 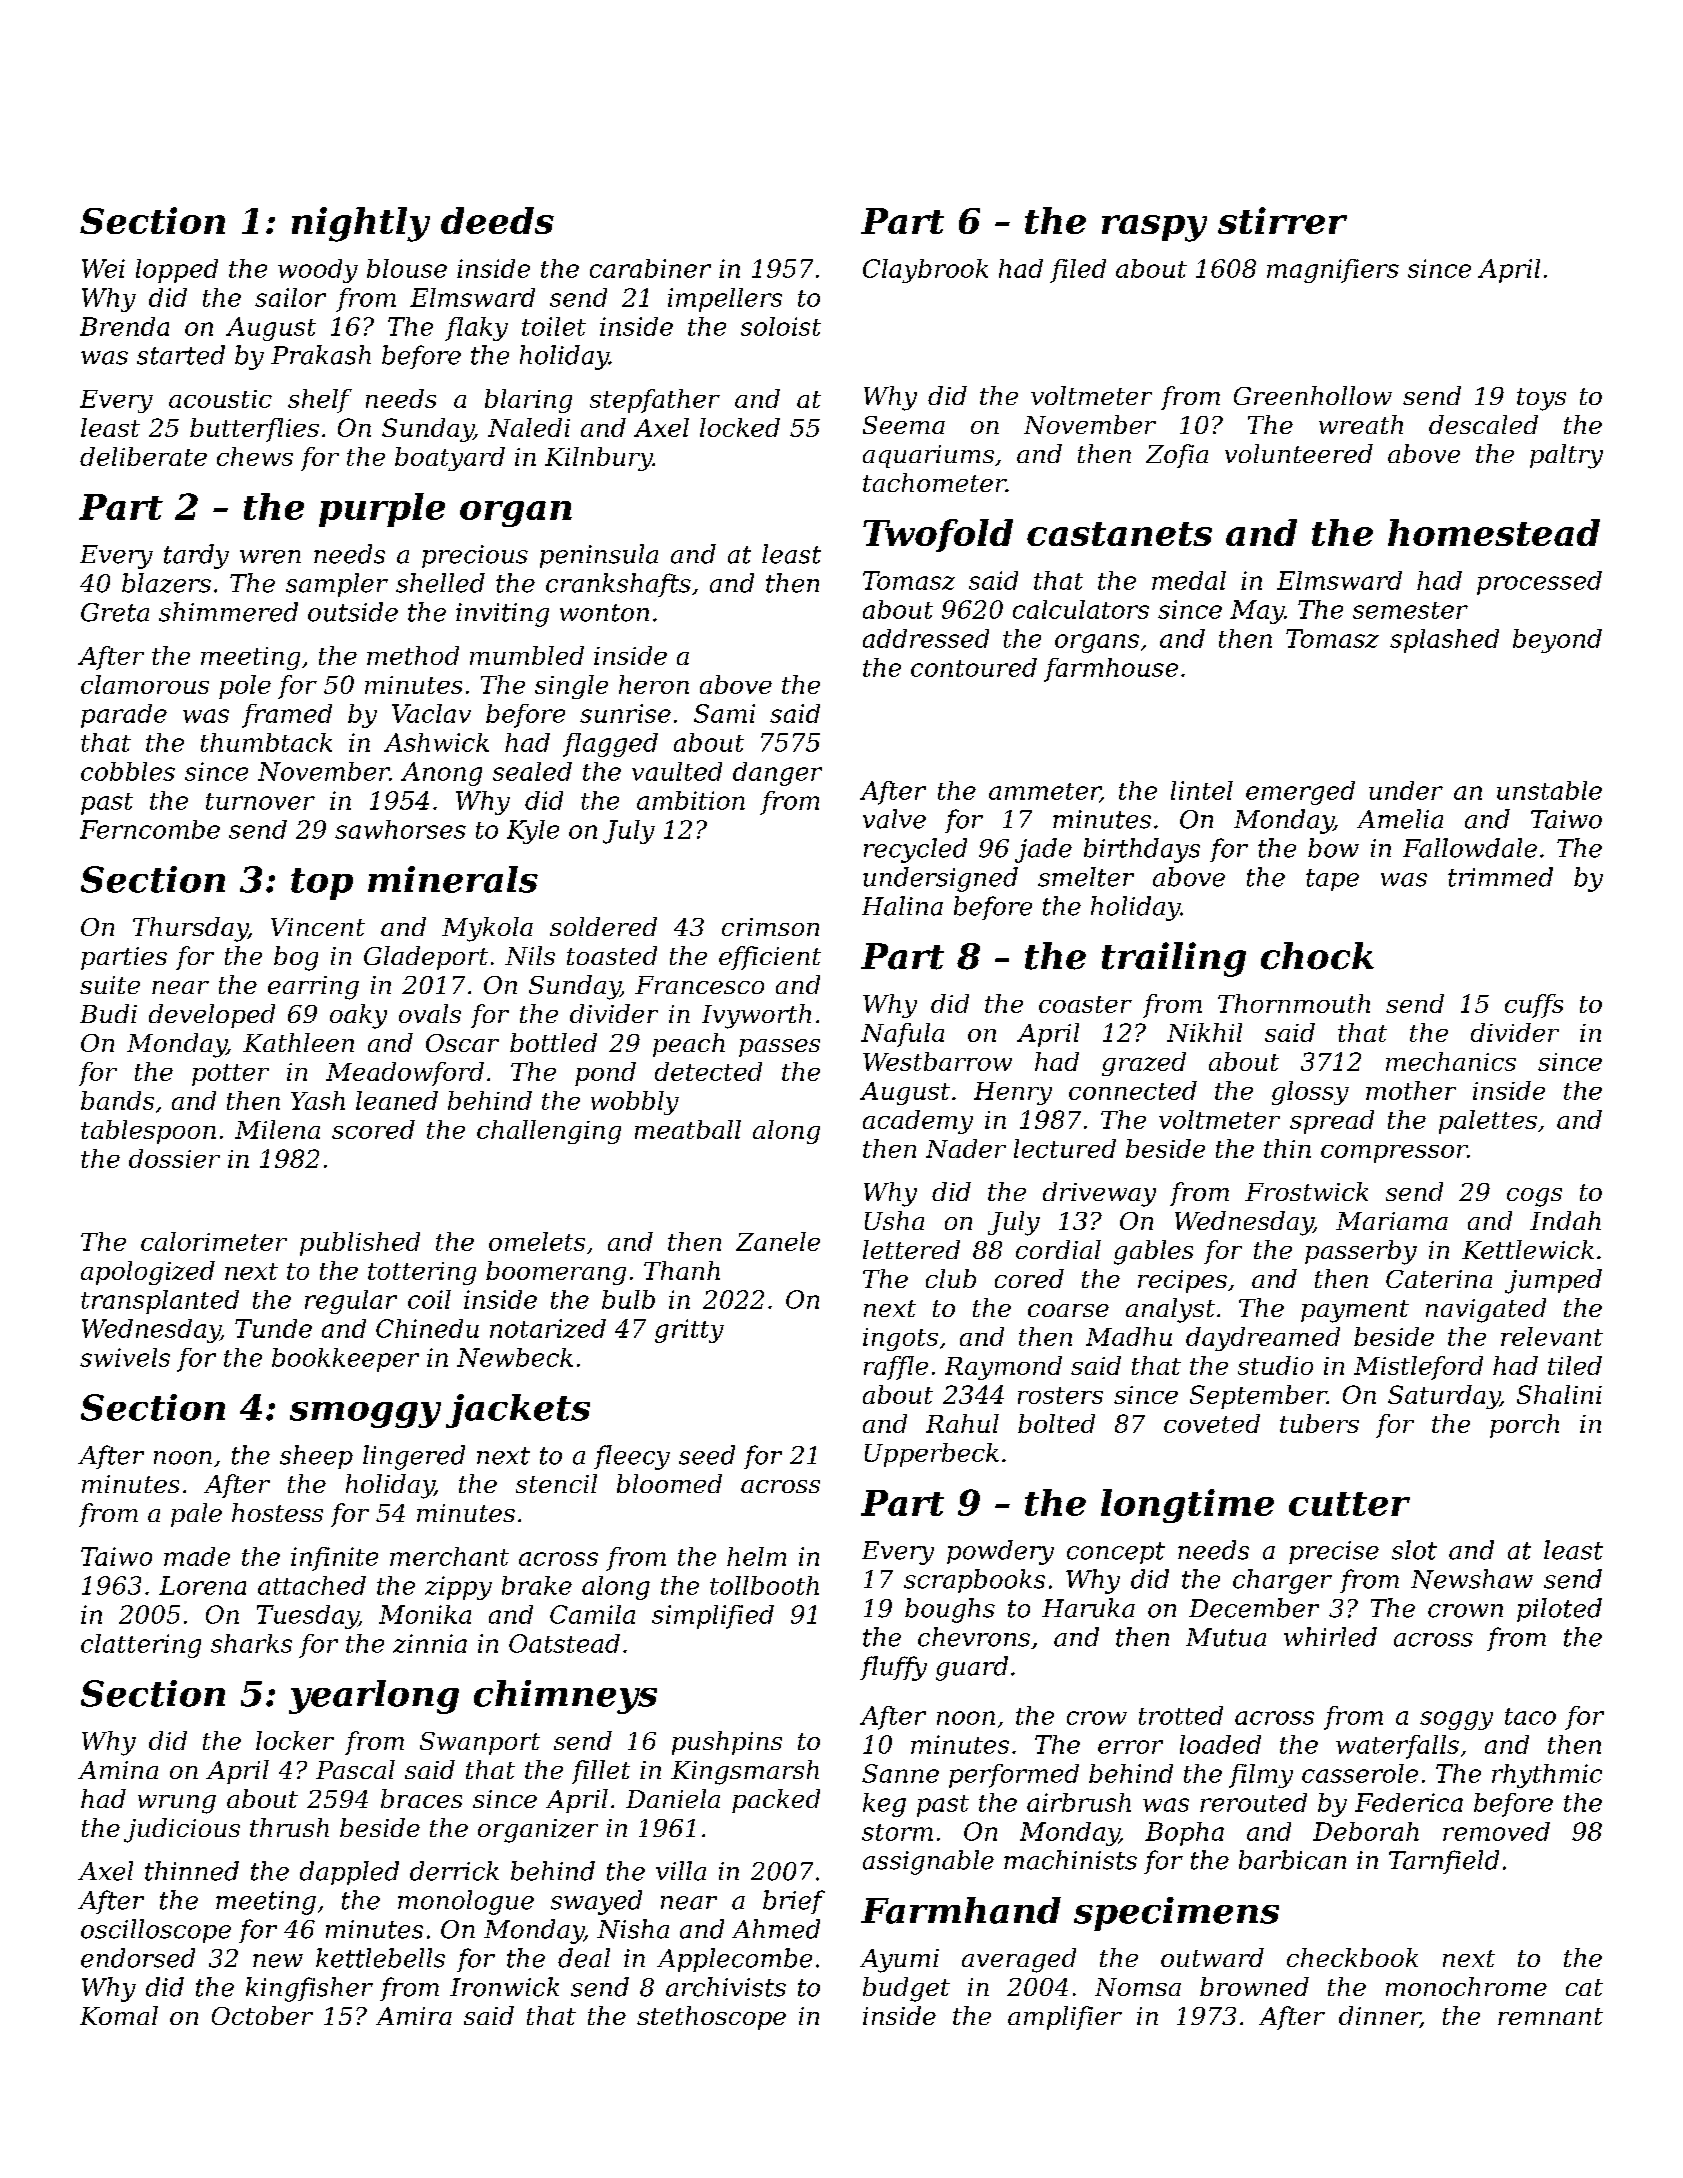 I want to click on impellers, so click(x=725, y=300).
